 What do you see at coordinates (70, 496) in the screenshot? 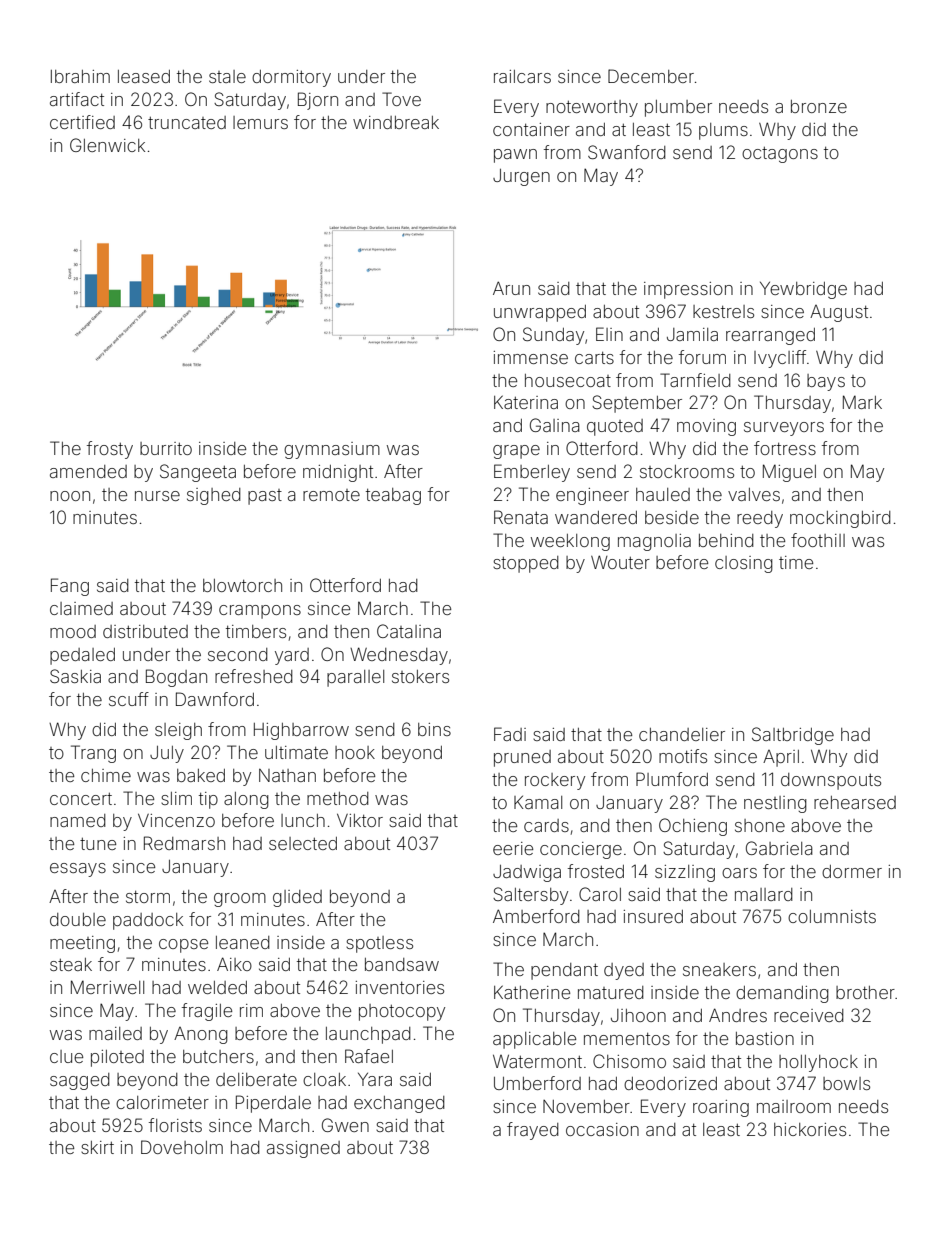
I see `noon` at bounding box center [70, 496].
